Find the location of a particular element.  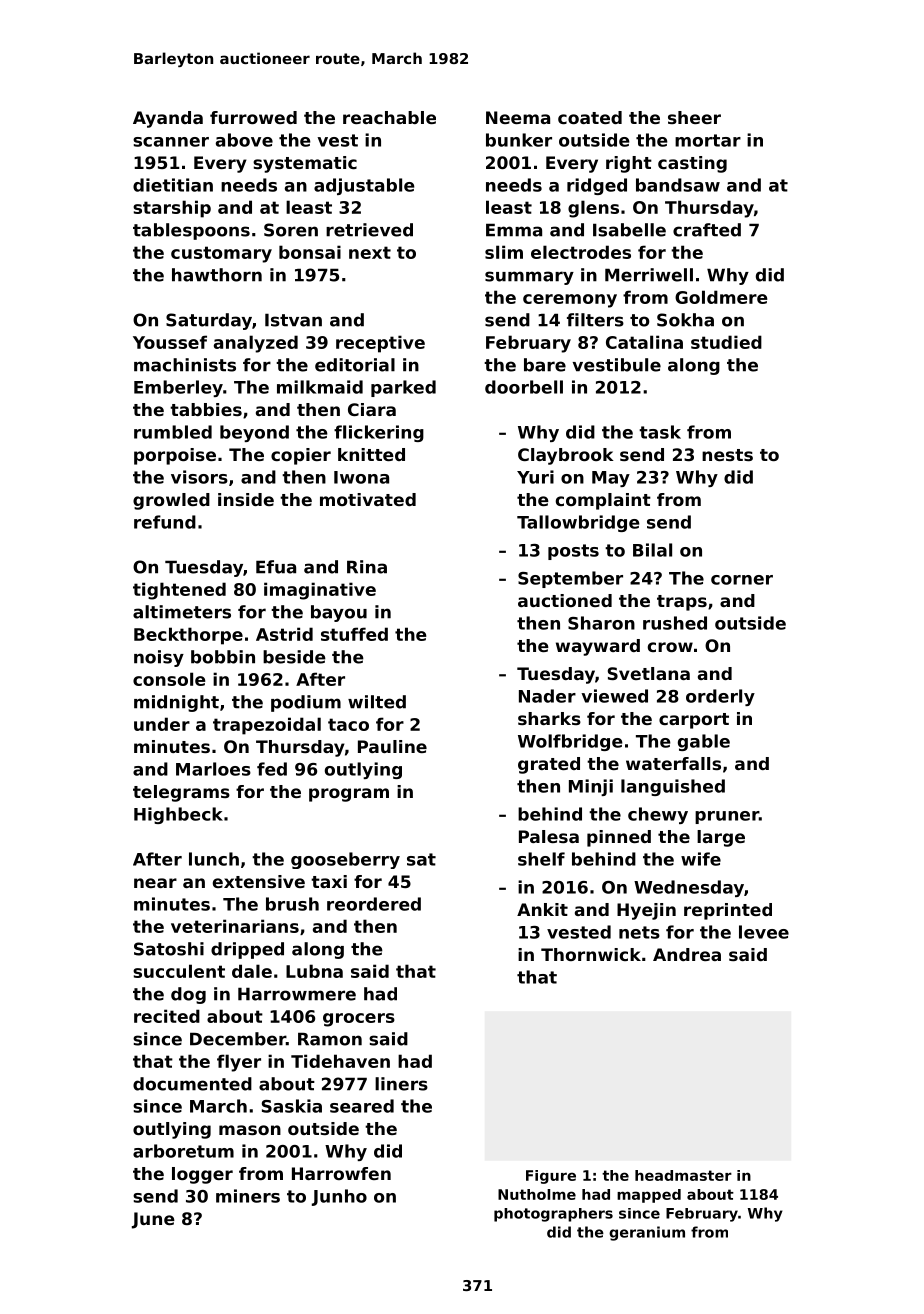

photographers is located at coordinates (553, 1215).
